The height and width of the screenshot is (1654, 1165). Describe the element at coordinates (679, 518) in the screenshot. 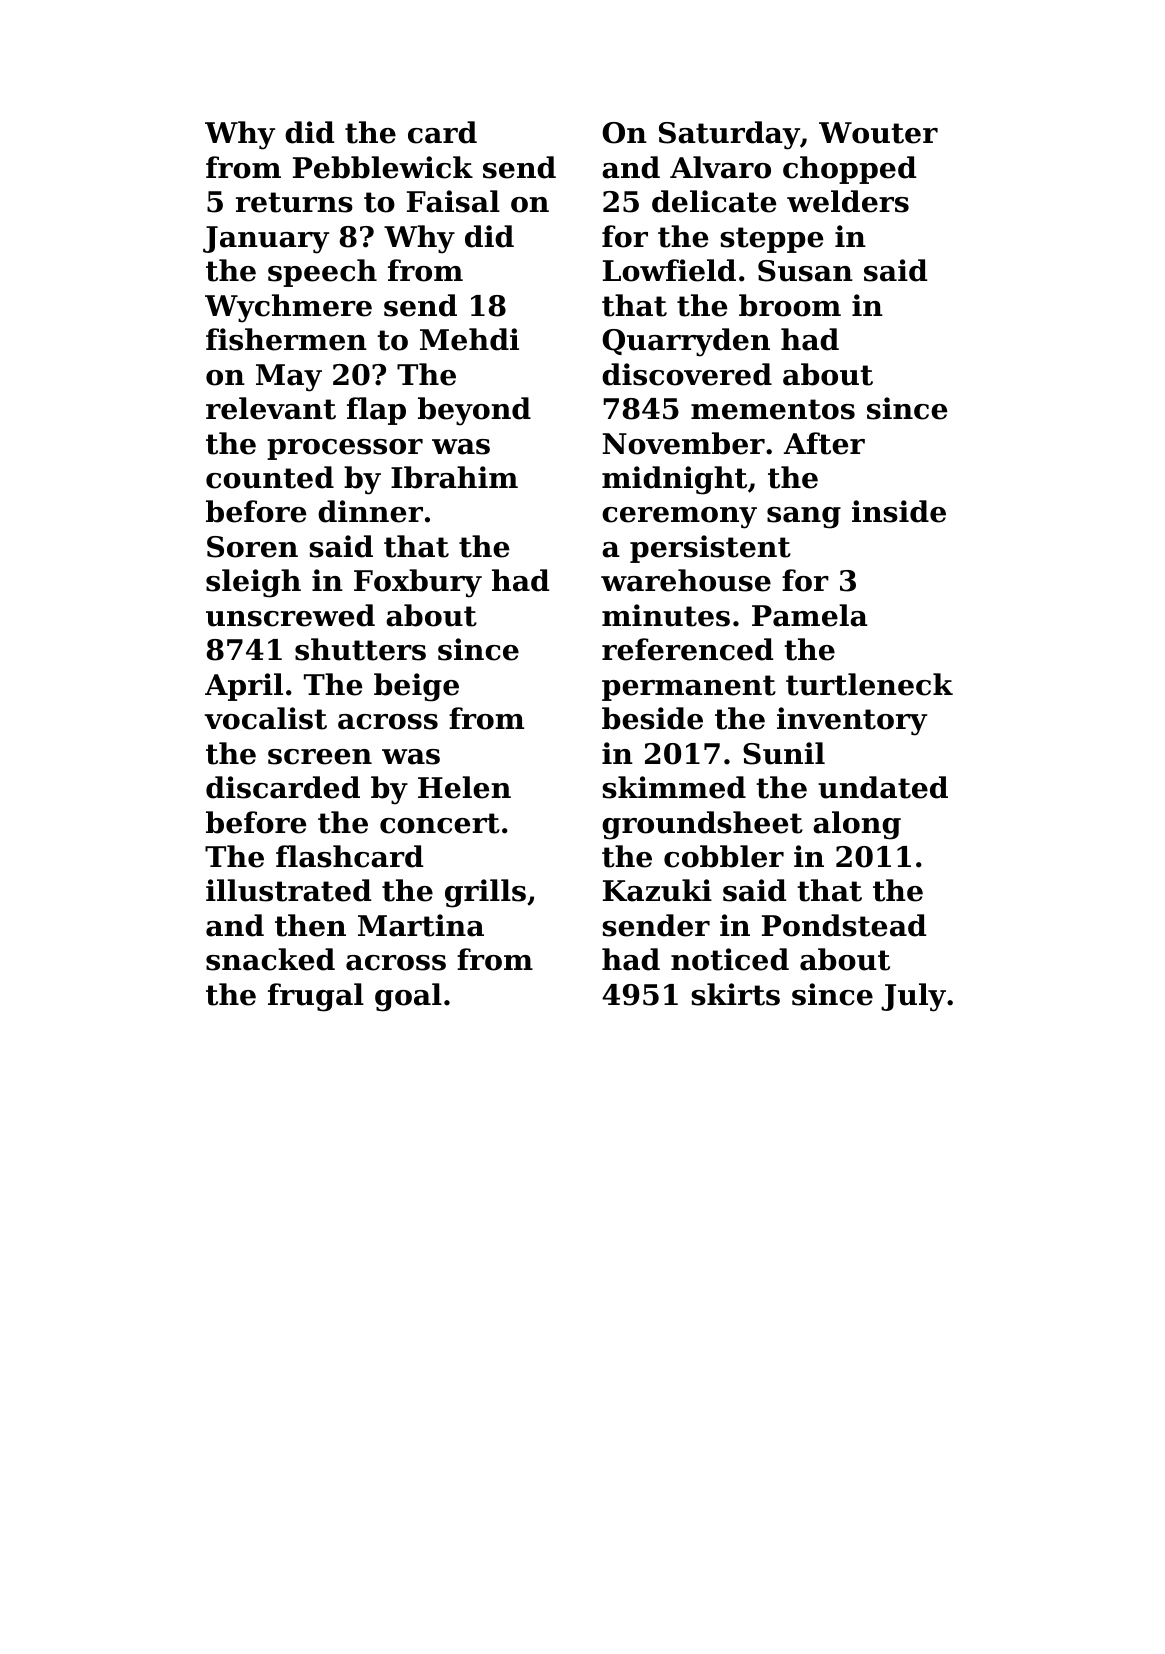

I see `ceremony` at that location.
